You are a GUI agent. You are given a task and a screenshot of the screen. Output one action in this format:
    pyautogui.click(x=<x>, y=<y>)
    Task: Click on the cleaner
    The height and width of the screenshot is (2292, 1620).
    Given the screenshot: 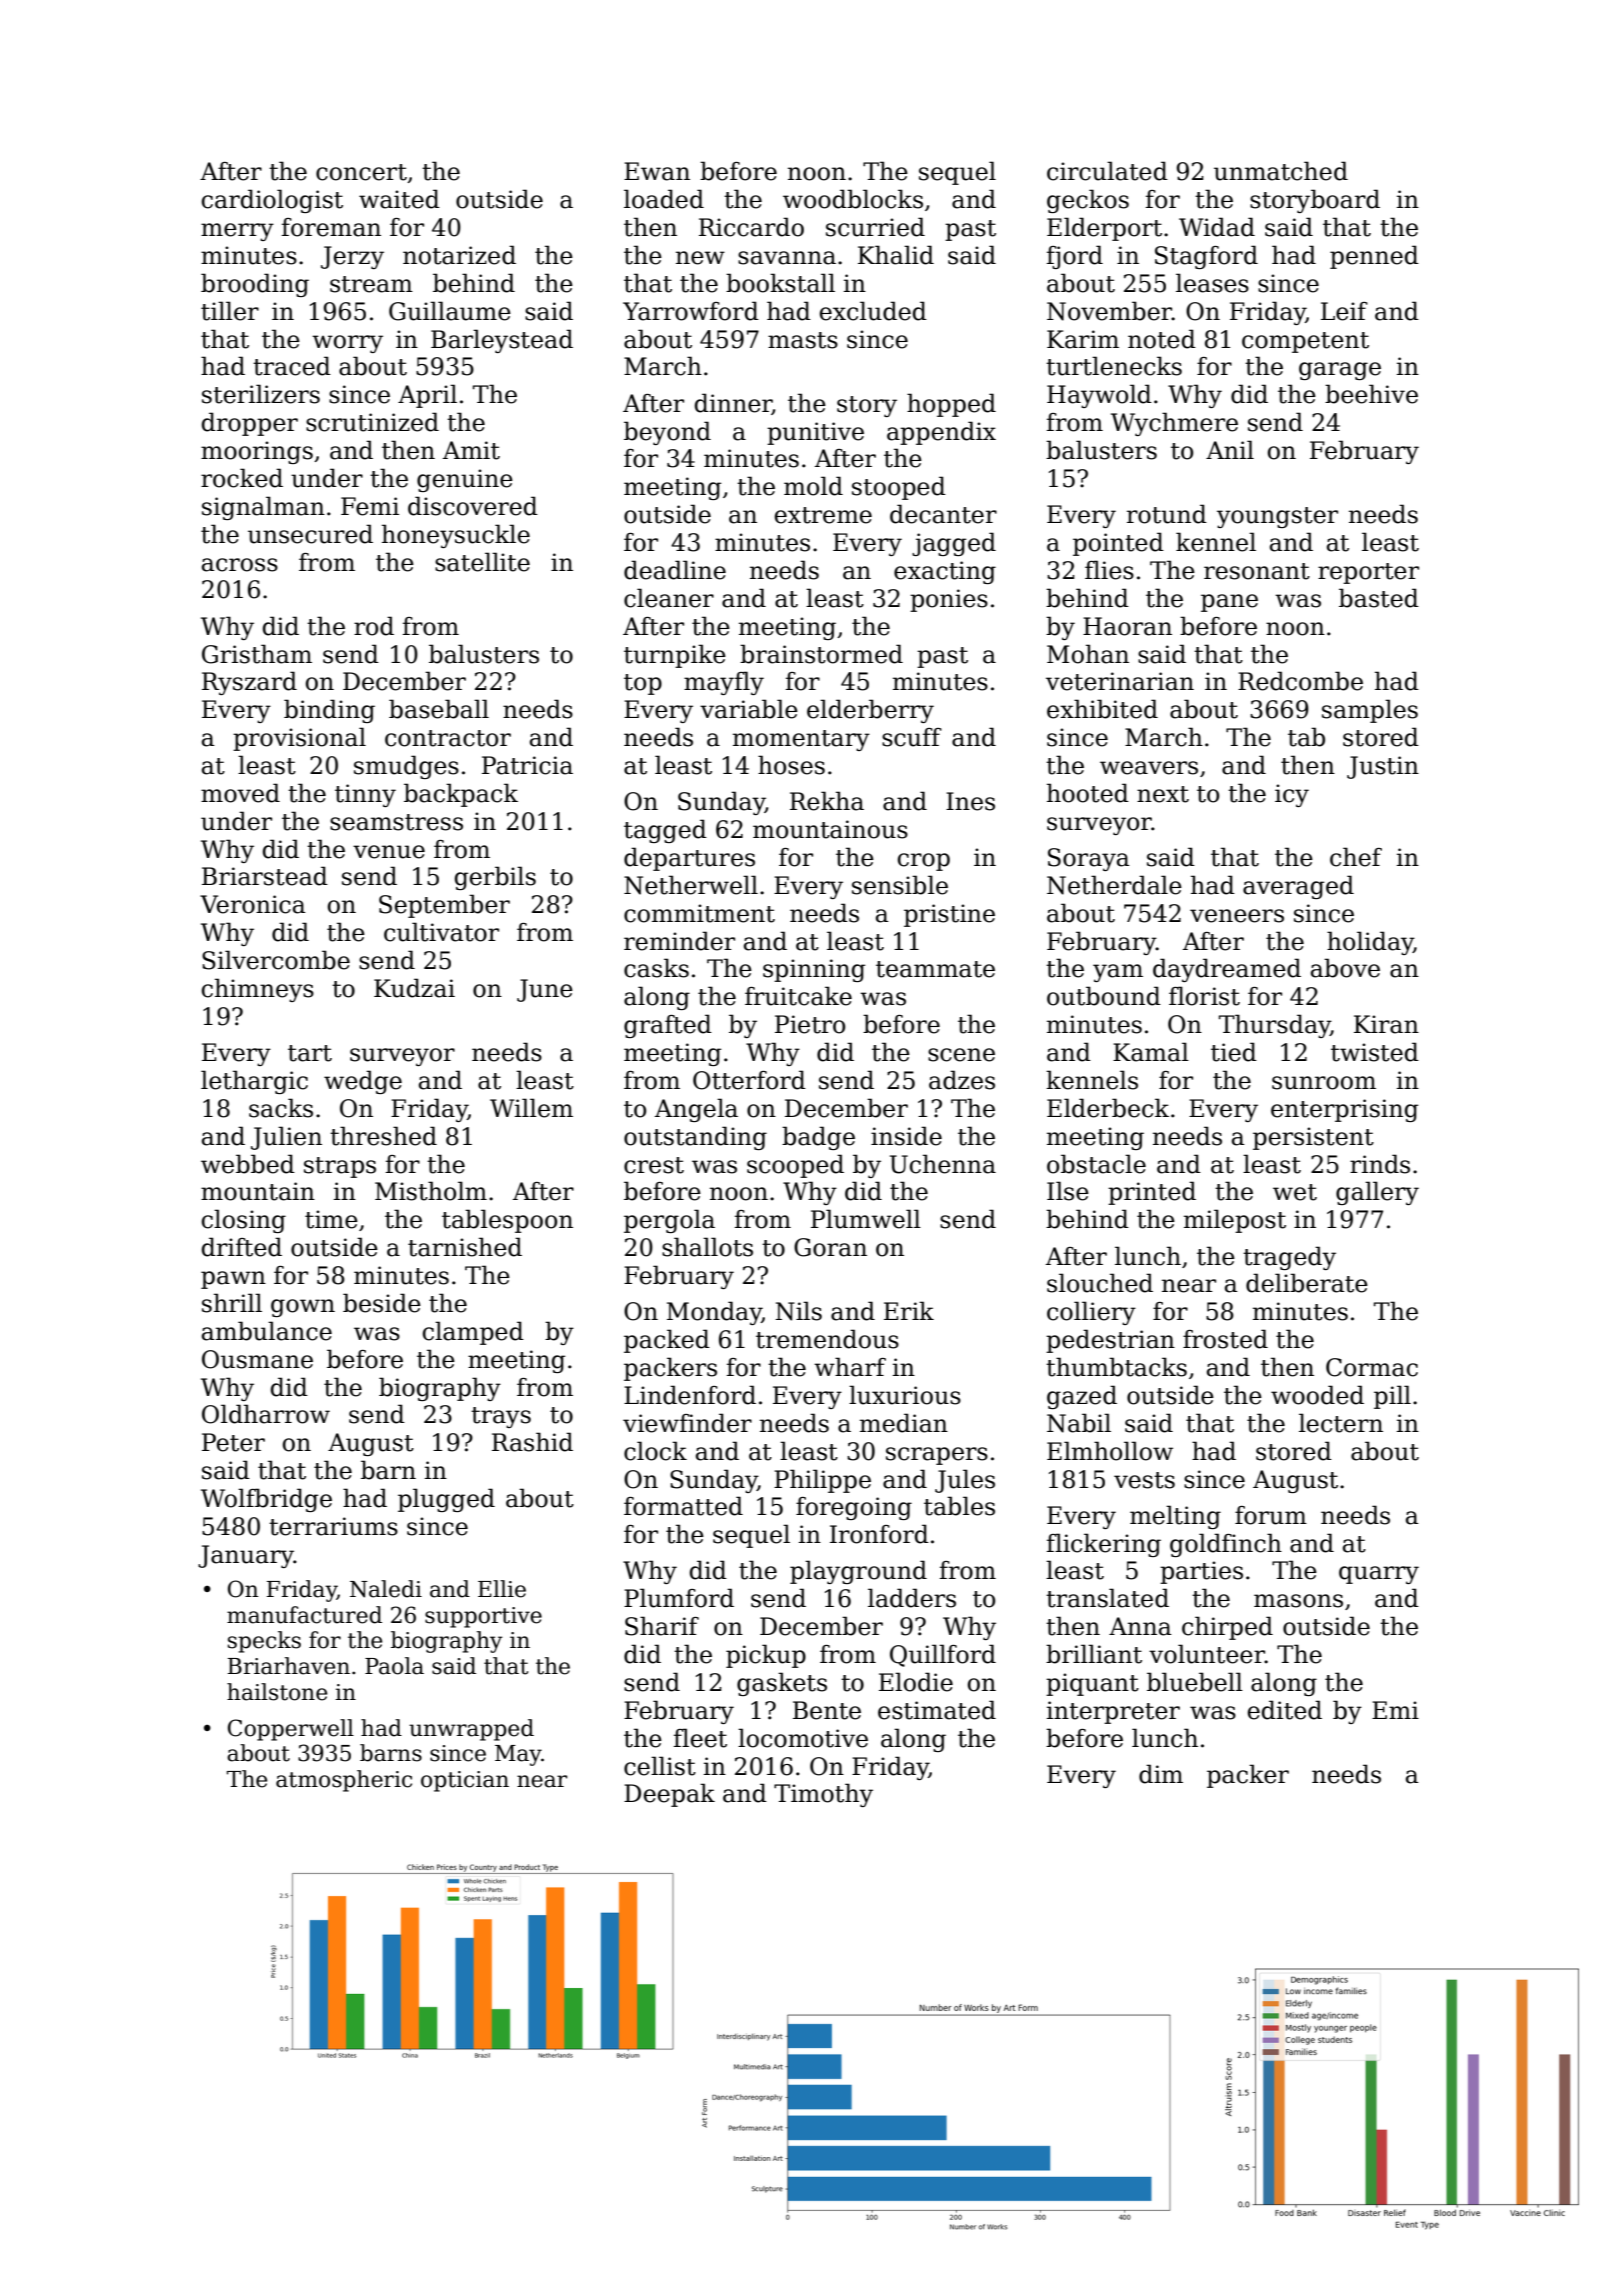 What is the action you would take?
    pyautogui.click(x=669, y=598)
